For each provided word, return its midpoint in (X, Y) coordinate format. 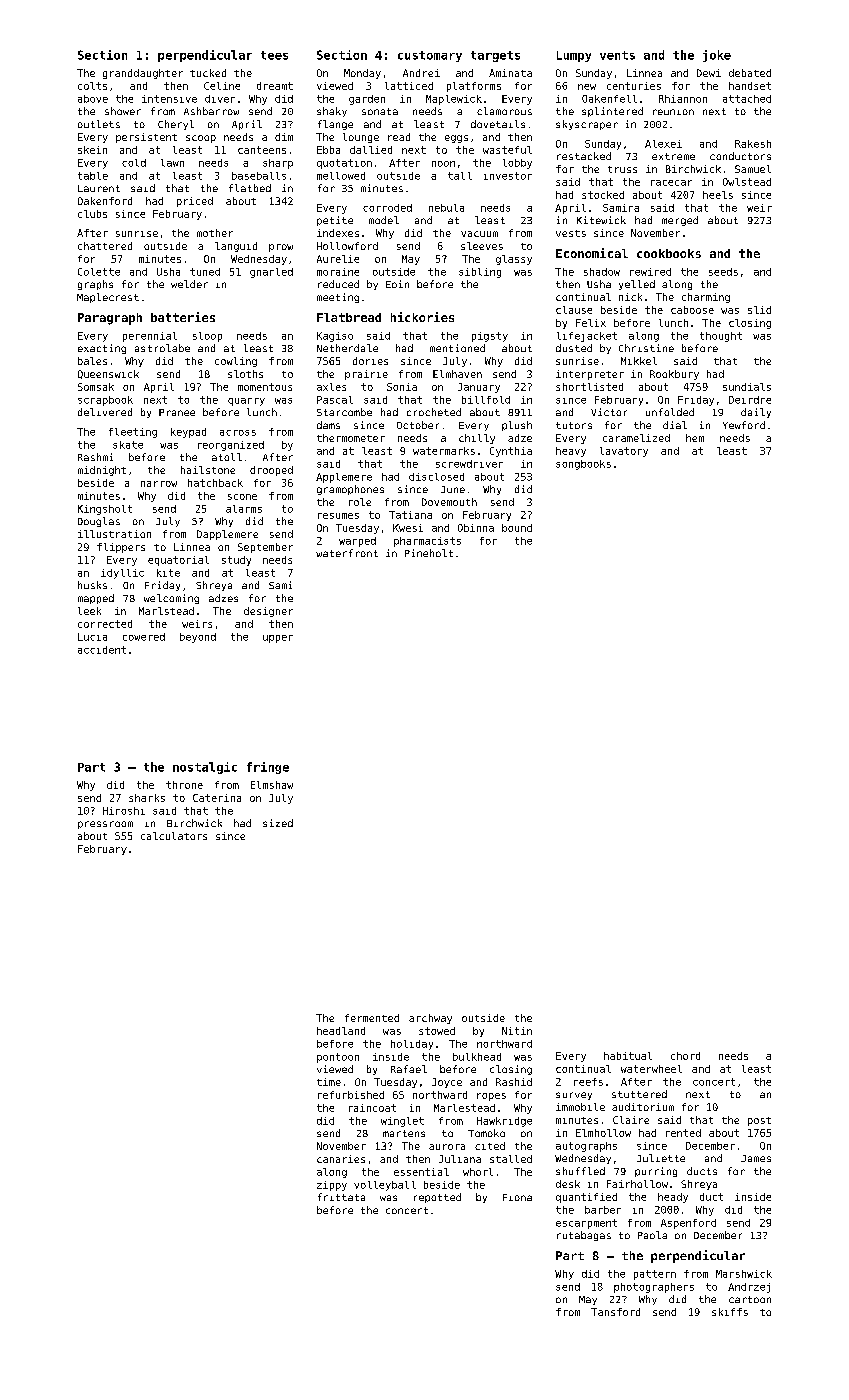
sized (278, 823)
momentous (265, 387)
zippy (332, 1186)
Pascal (335, 400)
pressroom (105, 825)
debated (750, 73)
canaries (341, 1159)
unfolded (670, 412)
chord (685, 1056)
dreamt (275, 86)
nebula (446, 208)
